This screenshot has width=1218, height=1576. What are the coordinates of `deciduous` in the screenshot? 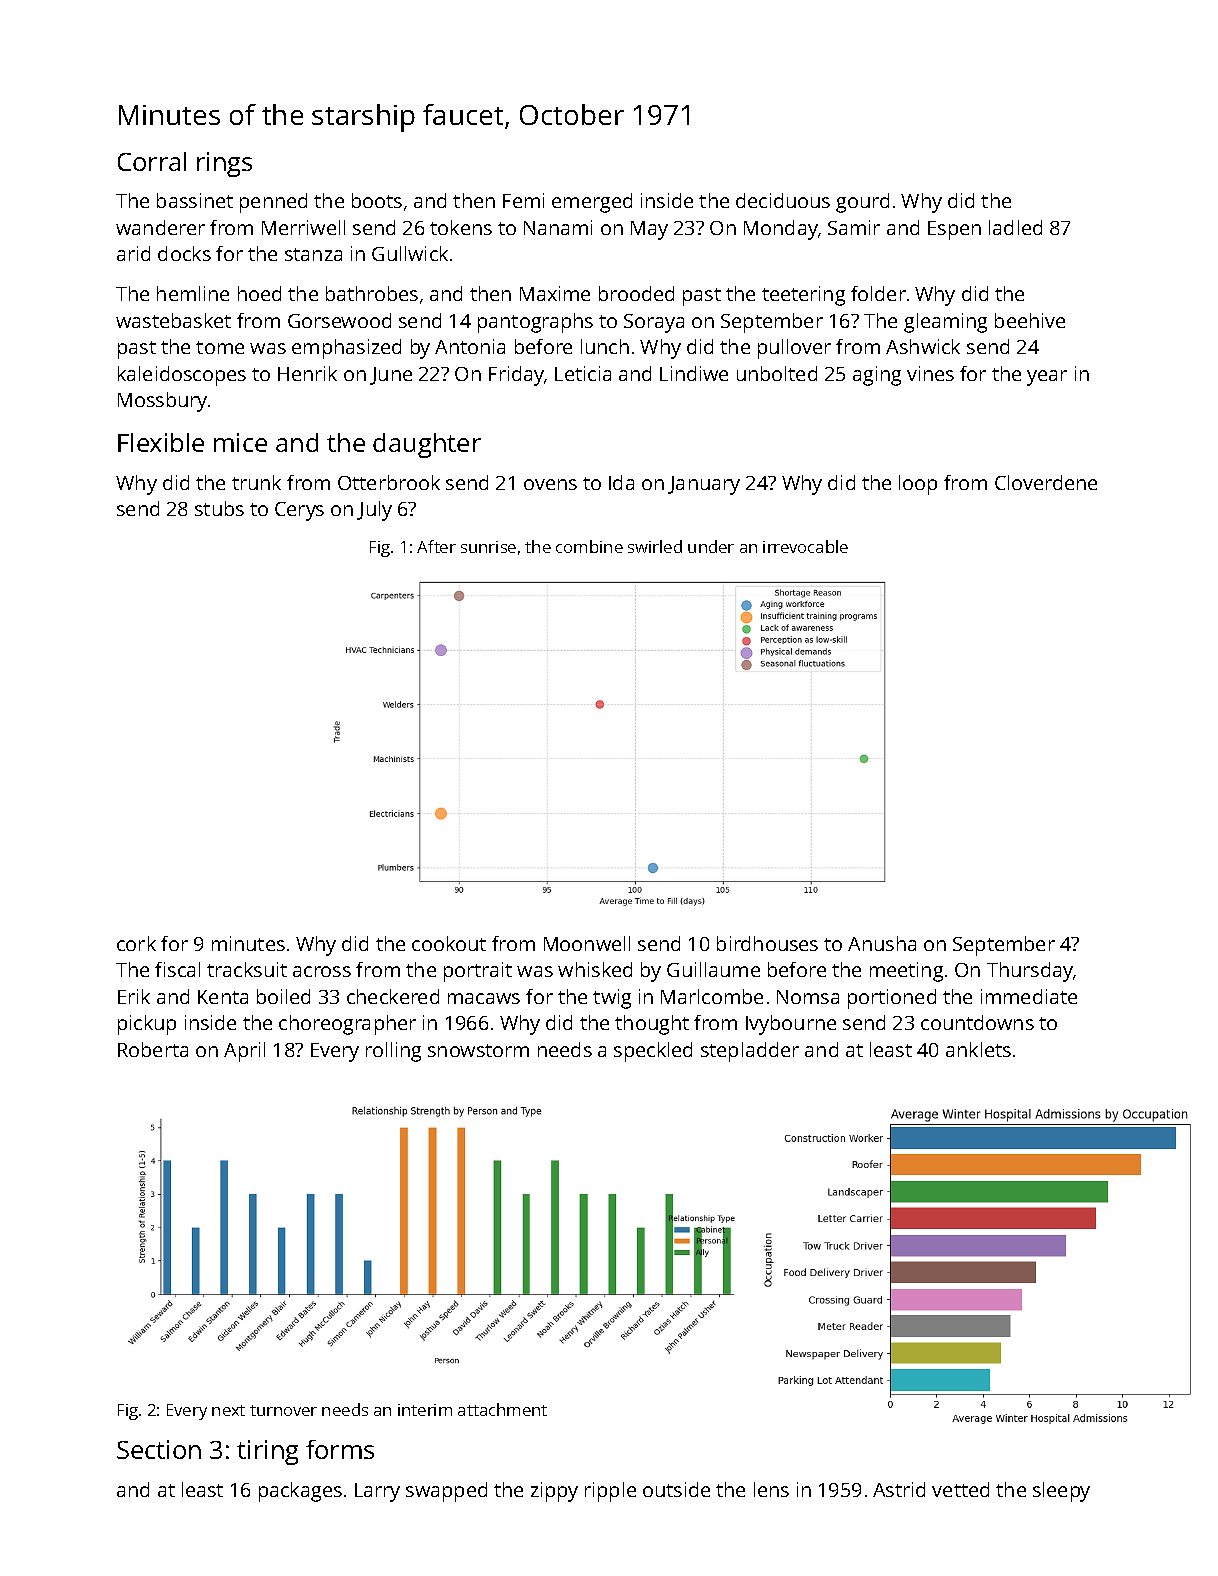 It's located at (783, 200).
